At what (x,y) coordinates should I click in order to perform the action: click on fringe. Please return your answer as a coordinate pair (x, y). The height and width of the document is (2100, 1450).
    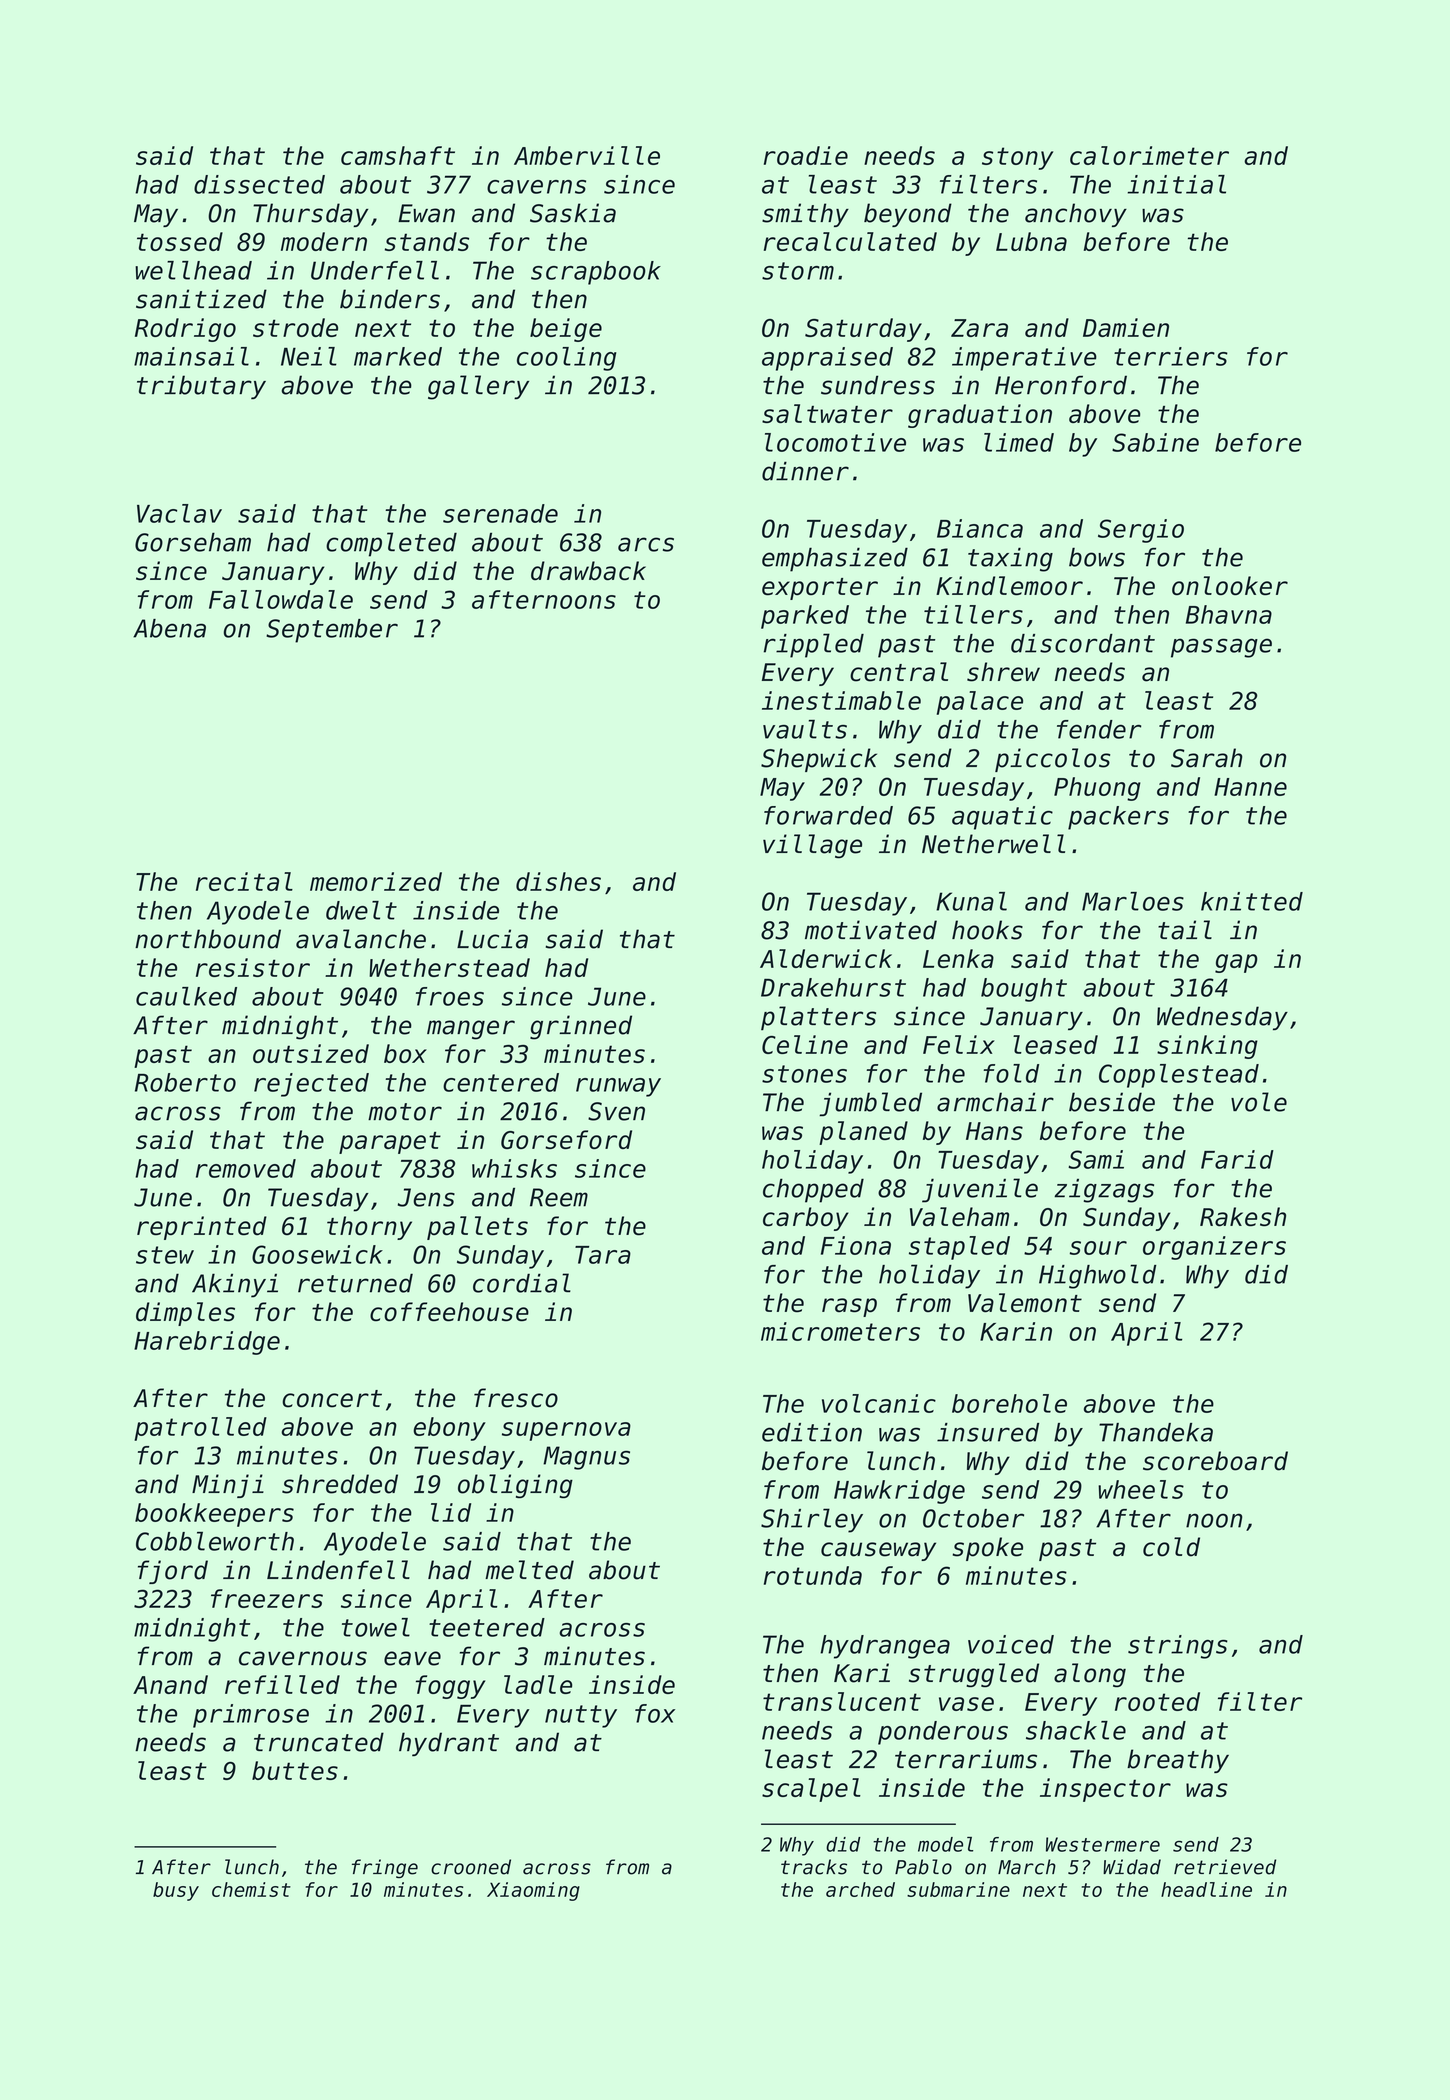
    Looking at the image, I should click on (385, 1868).
